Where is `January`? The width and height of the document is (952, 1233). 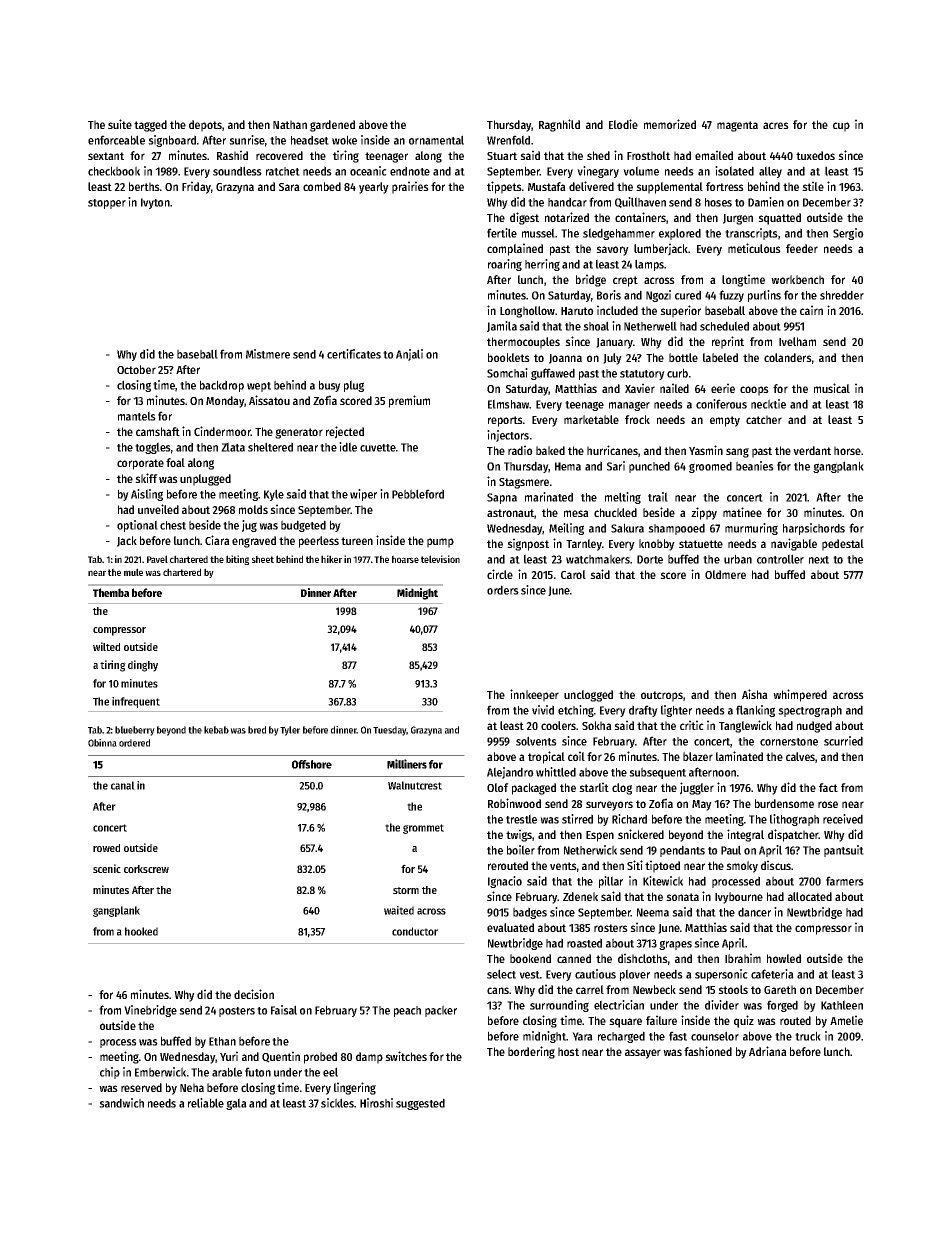 January is located at coordinates (614, 343).
